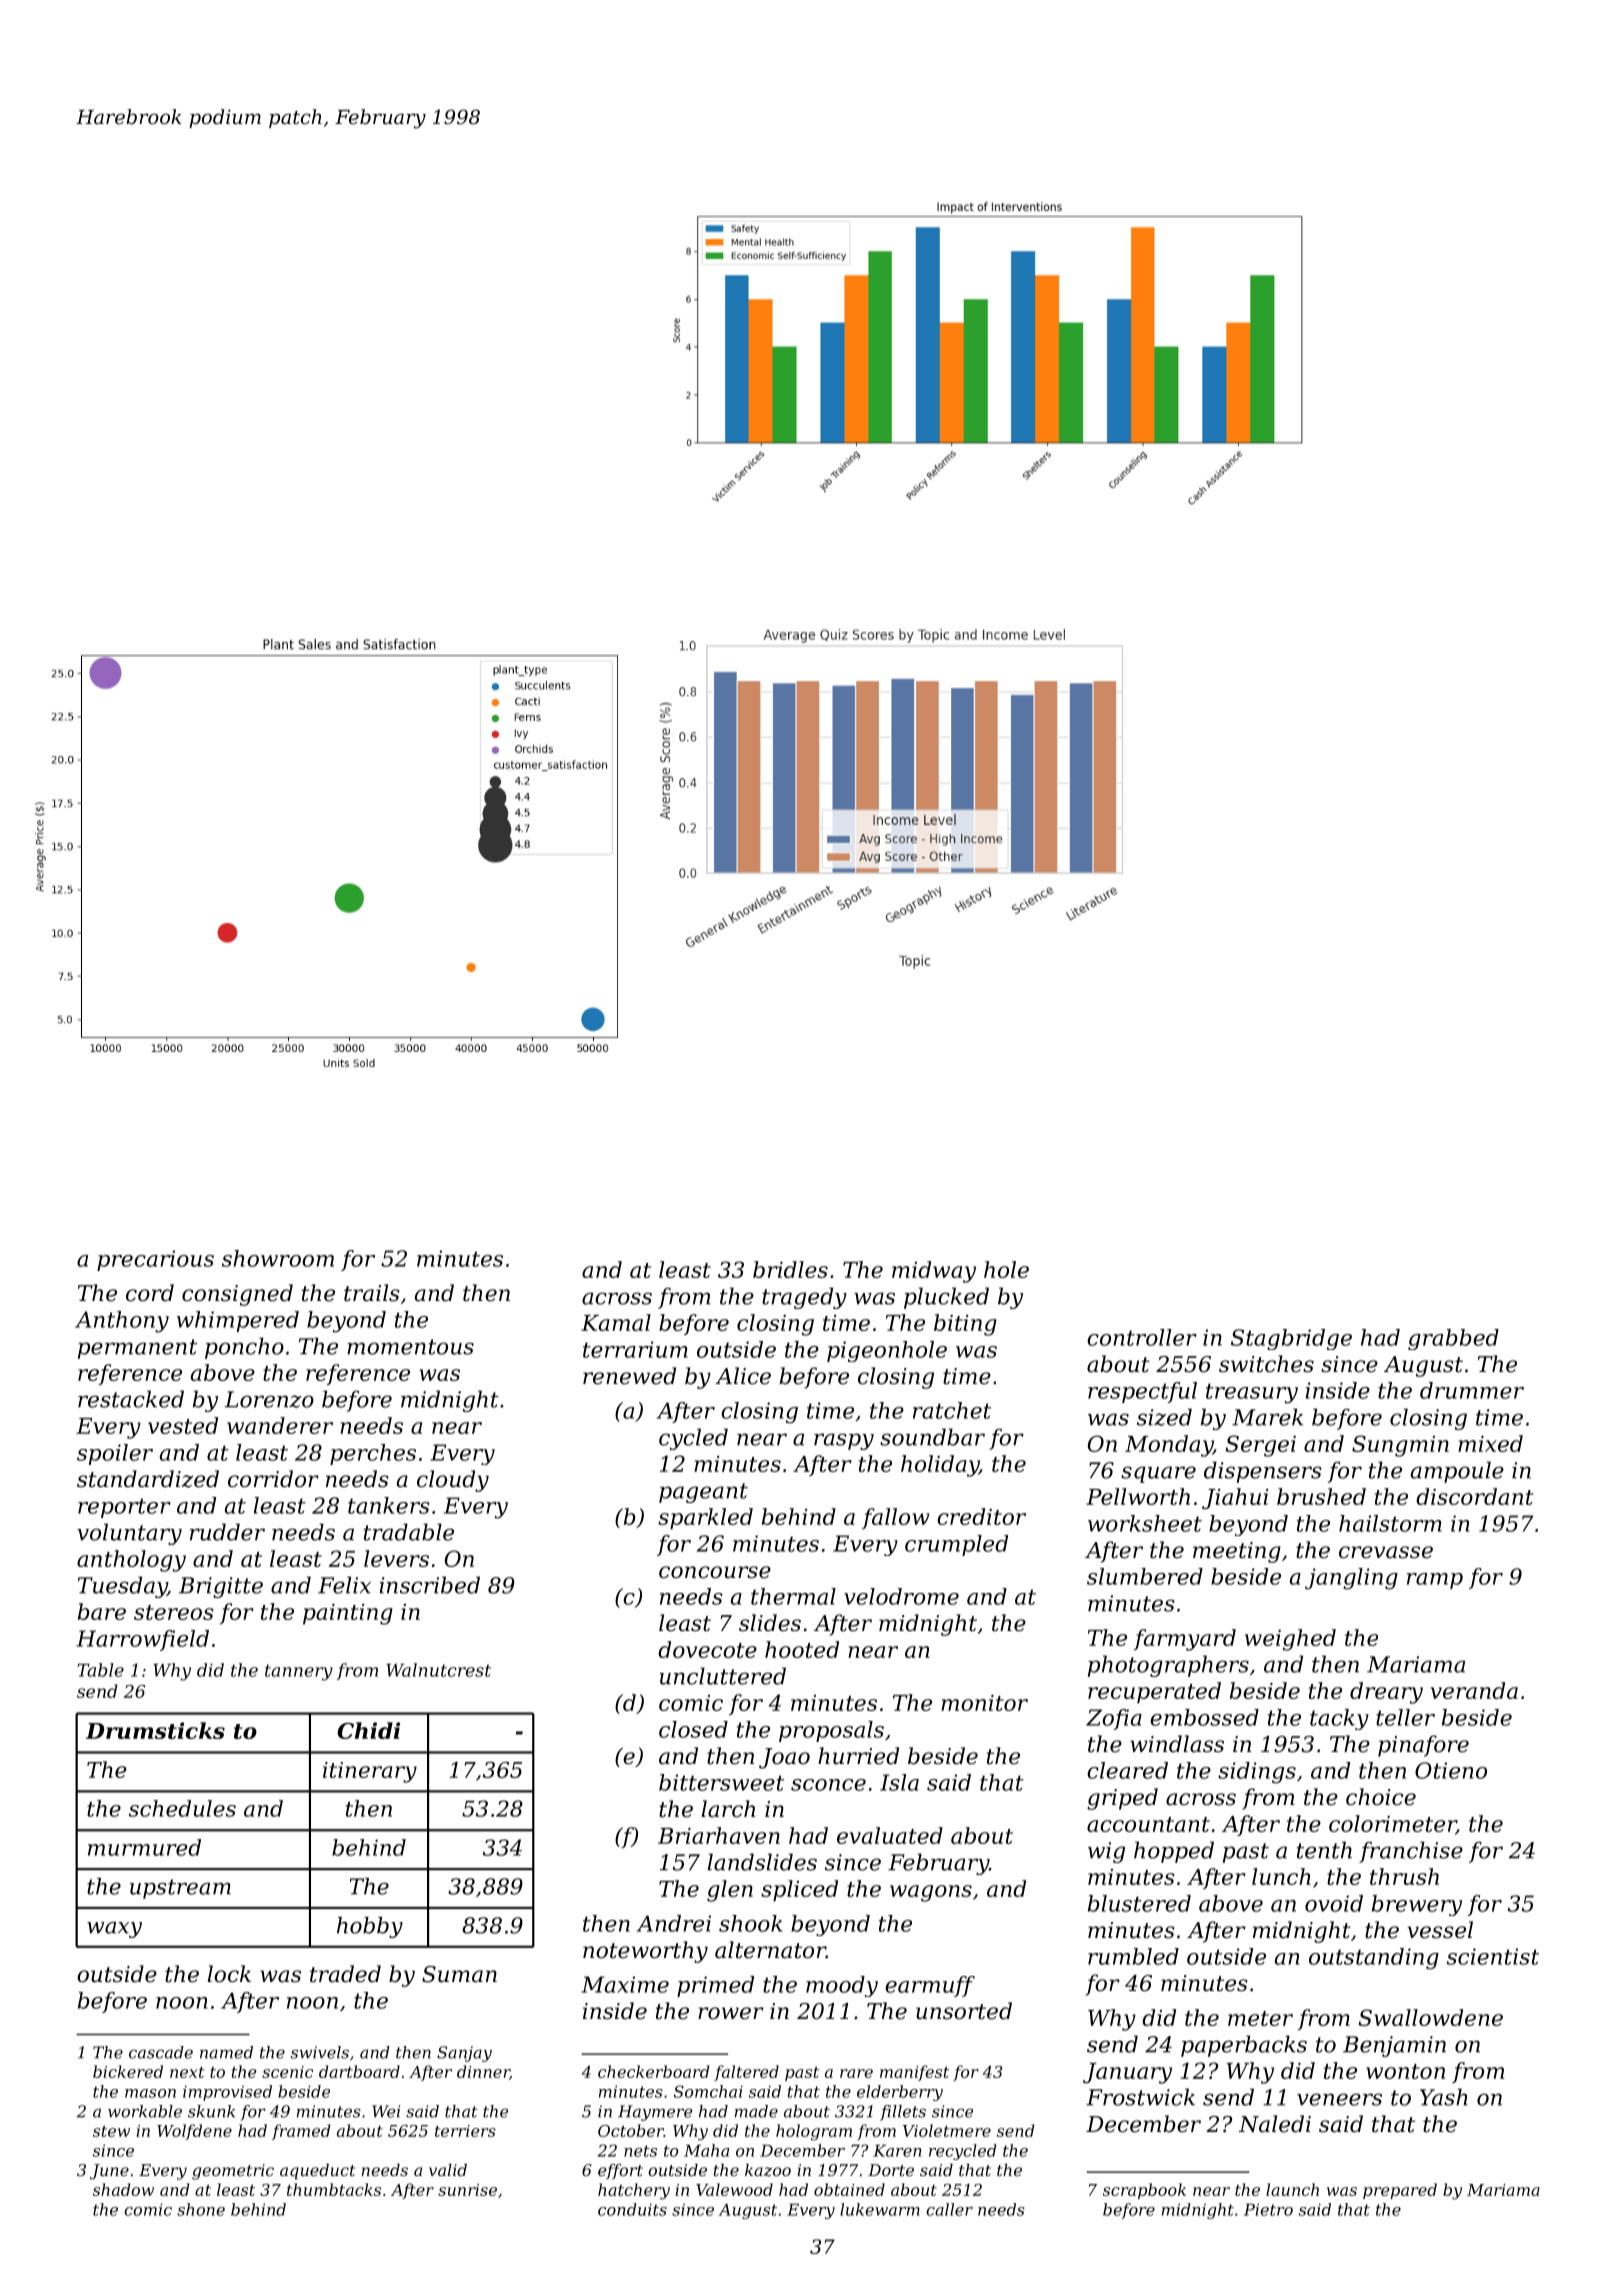 Image resolution: width=1620 pixels, height=2292 pixels. What do you see at coordinates (1133, 1956) in the page?
I see `rumbled` at bounding box center [1133, 1956].
